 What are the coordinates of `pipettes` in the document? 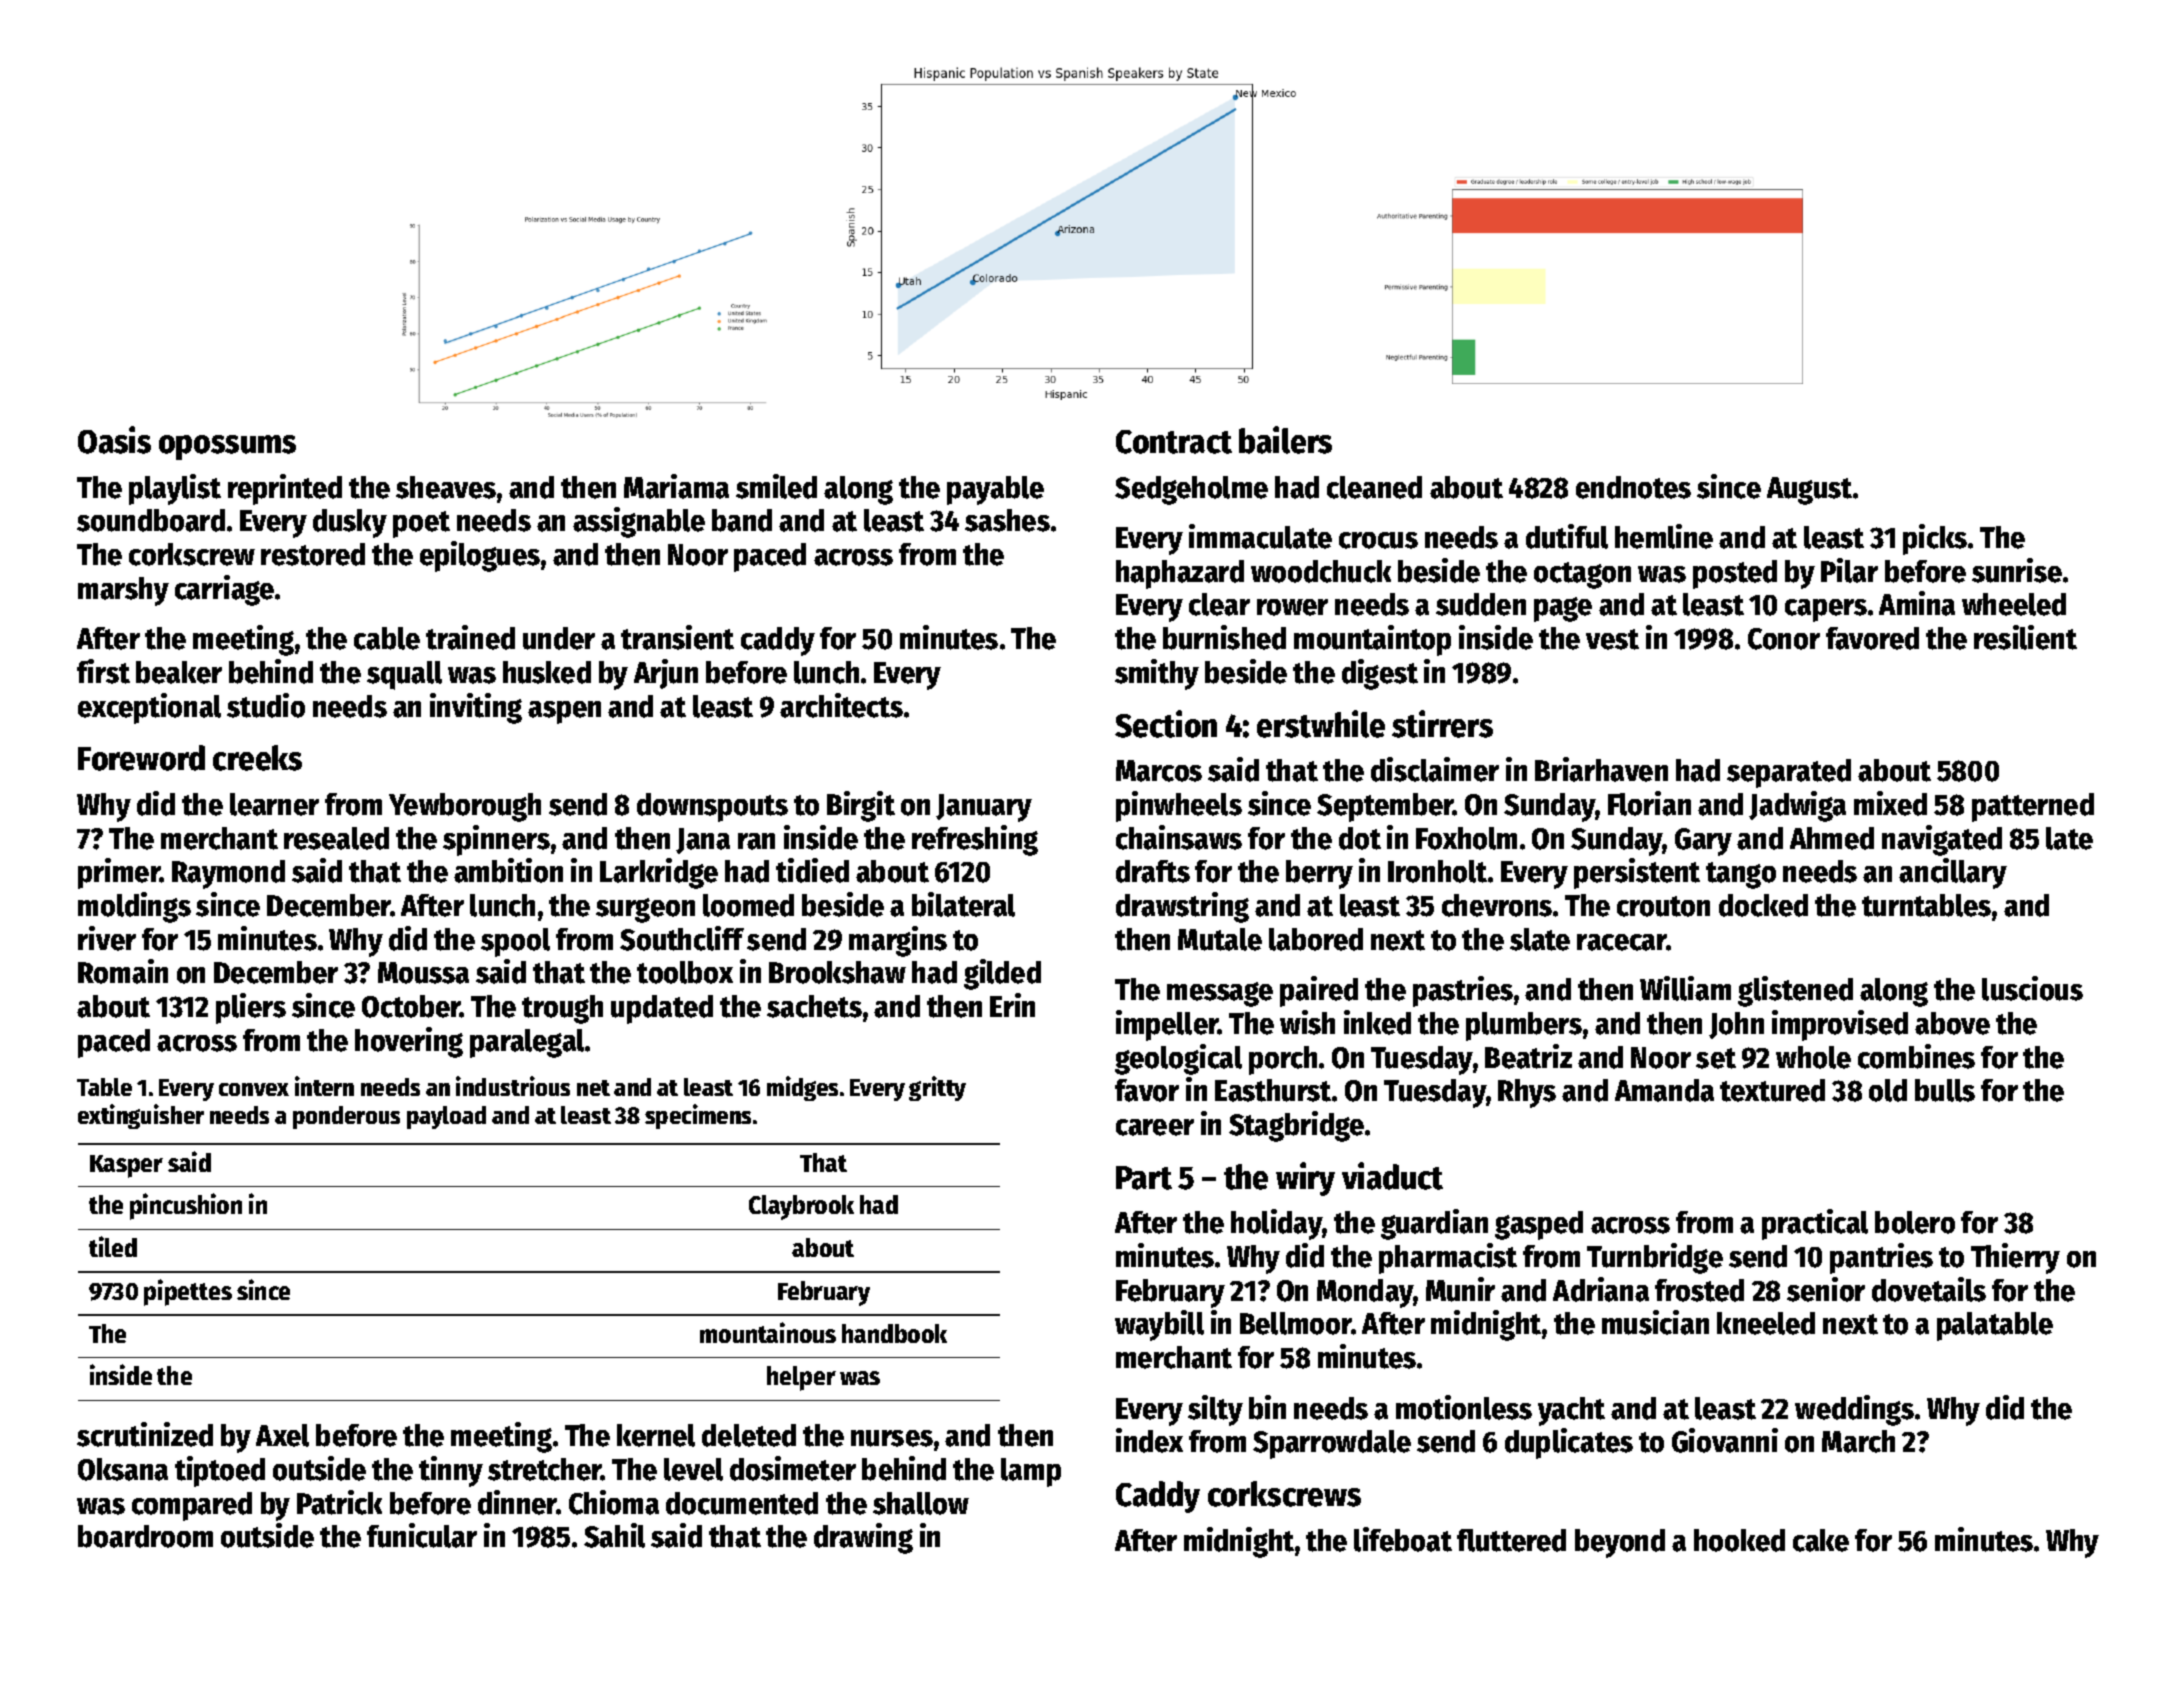 It's located at (188, 1292).
